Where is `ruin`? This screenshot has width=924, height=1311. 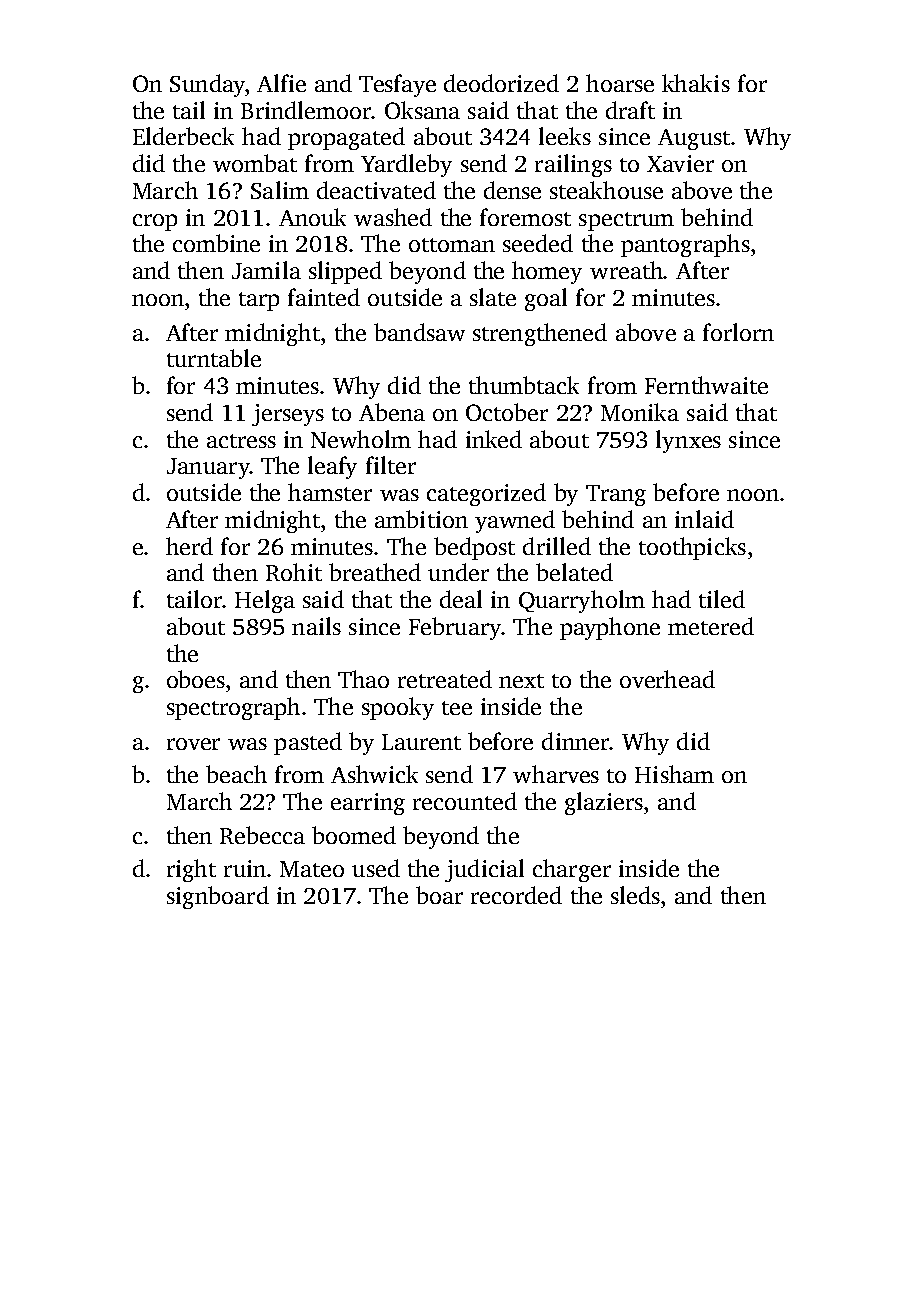 ruin is located at coordinates (245, 868).
